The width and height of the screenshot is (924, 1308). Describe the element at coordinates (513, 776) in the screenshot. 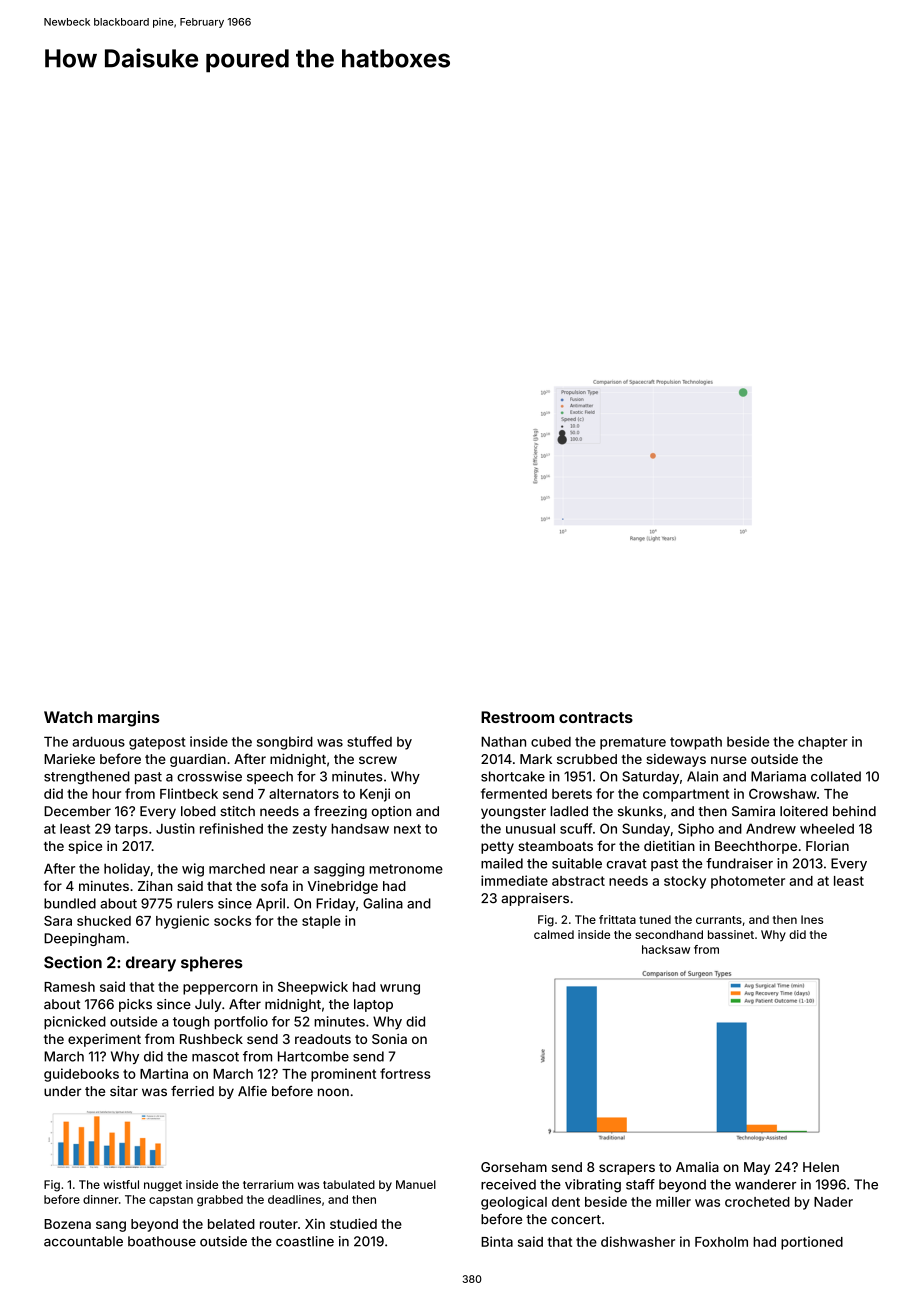

I see `shortcake` at that location.
